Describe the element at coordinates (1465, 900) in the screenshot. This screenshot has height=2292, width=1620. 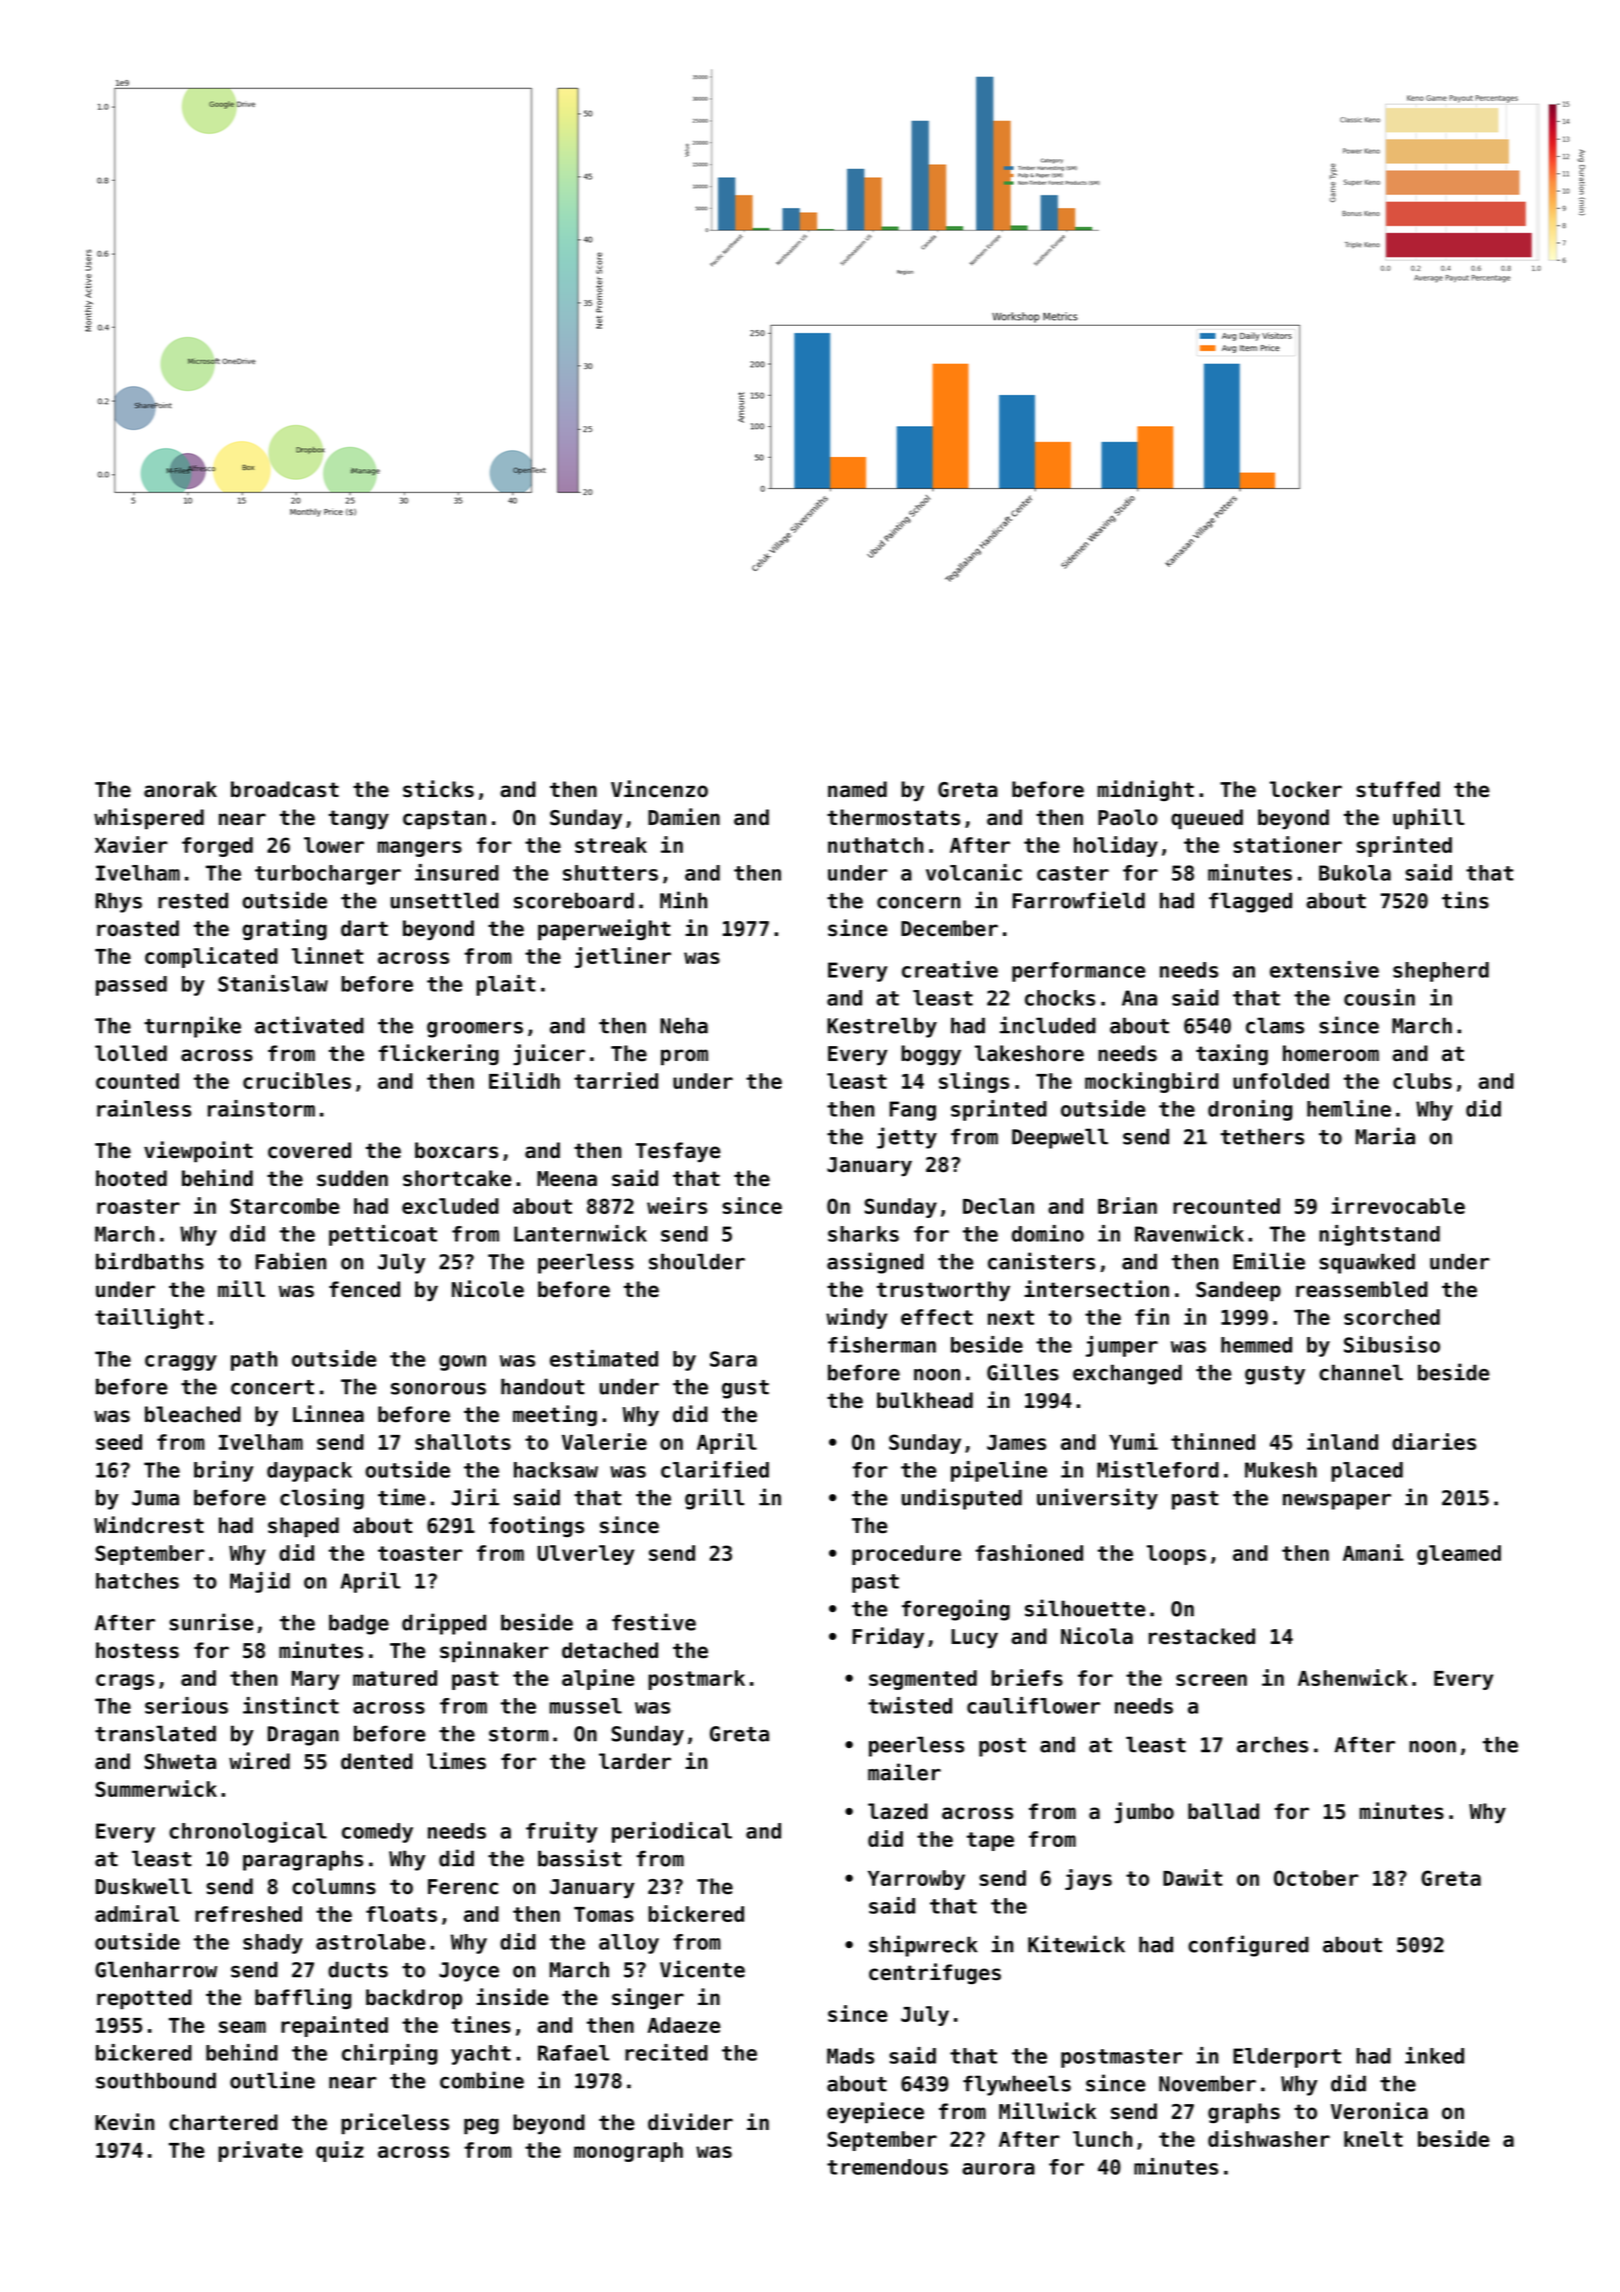
I see `tins` at that location.
